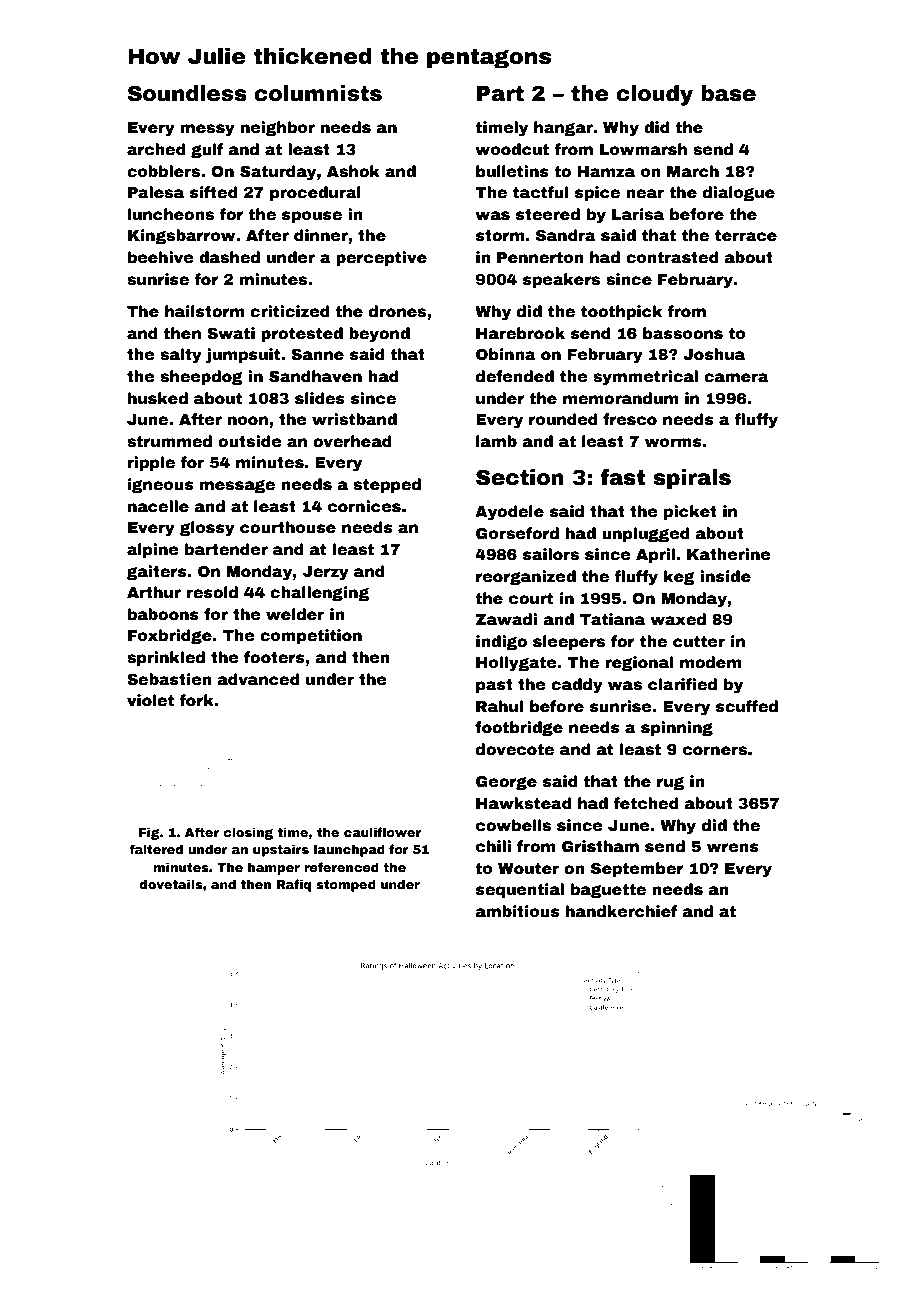 The width and height of the document is (908, 1316). I want to click on Part, so click(500, 94).
